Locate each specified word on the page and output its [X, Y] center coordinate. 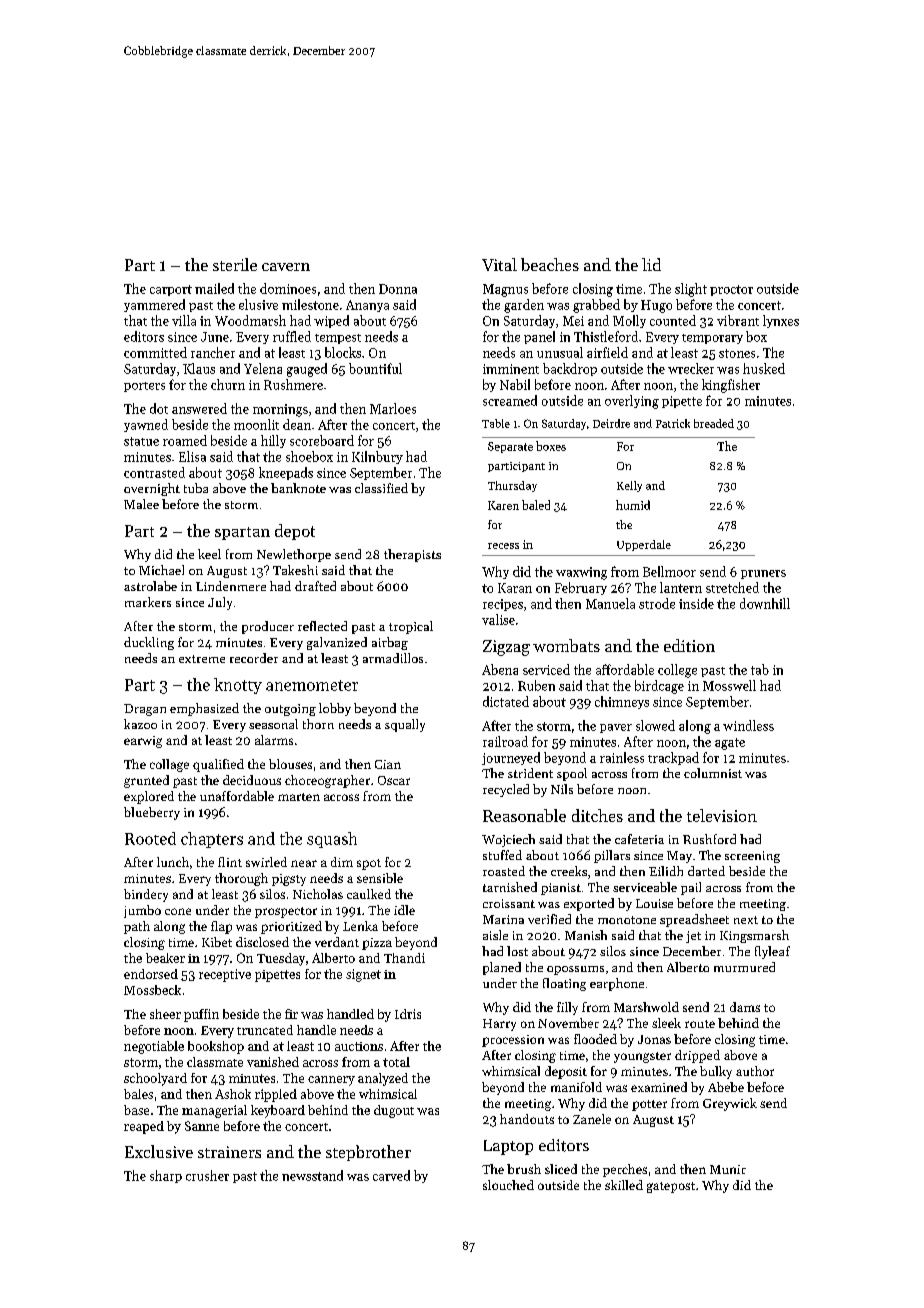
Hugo [656, 306]
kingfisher [731, 386]
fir [291, 1014]
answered [199, 408]
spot [369, 864]
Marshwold [646, 1007]
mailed [214, 288]
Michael [161, 570]
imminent [511, 369]
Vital [499, 264]
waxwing [581, 573]
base [136, 1110]
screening [752, 857]
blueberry [152, 813]
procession [513, 1041]
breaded [714, 423]
